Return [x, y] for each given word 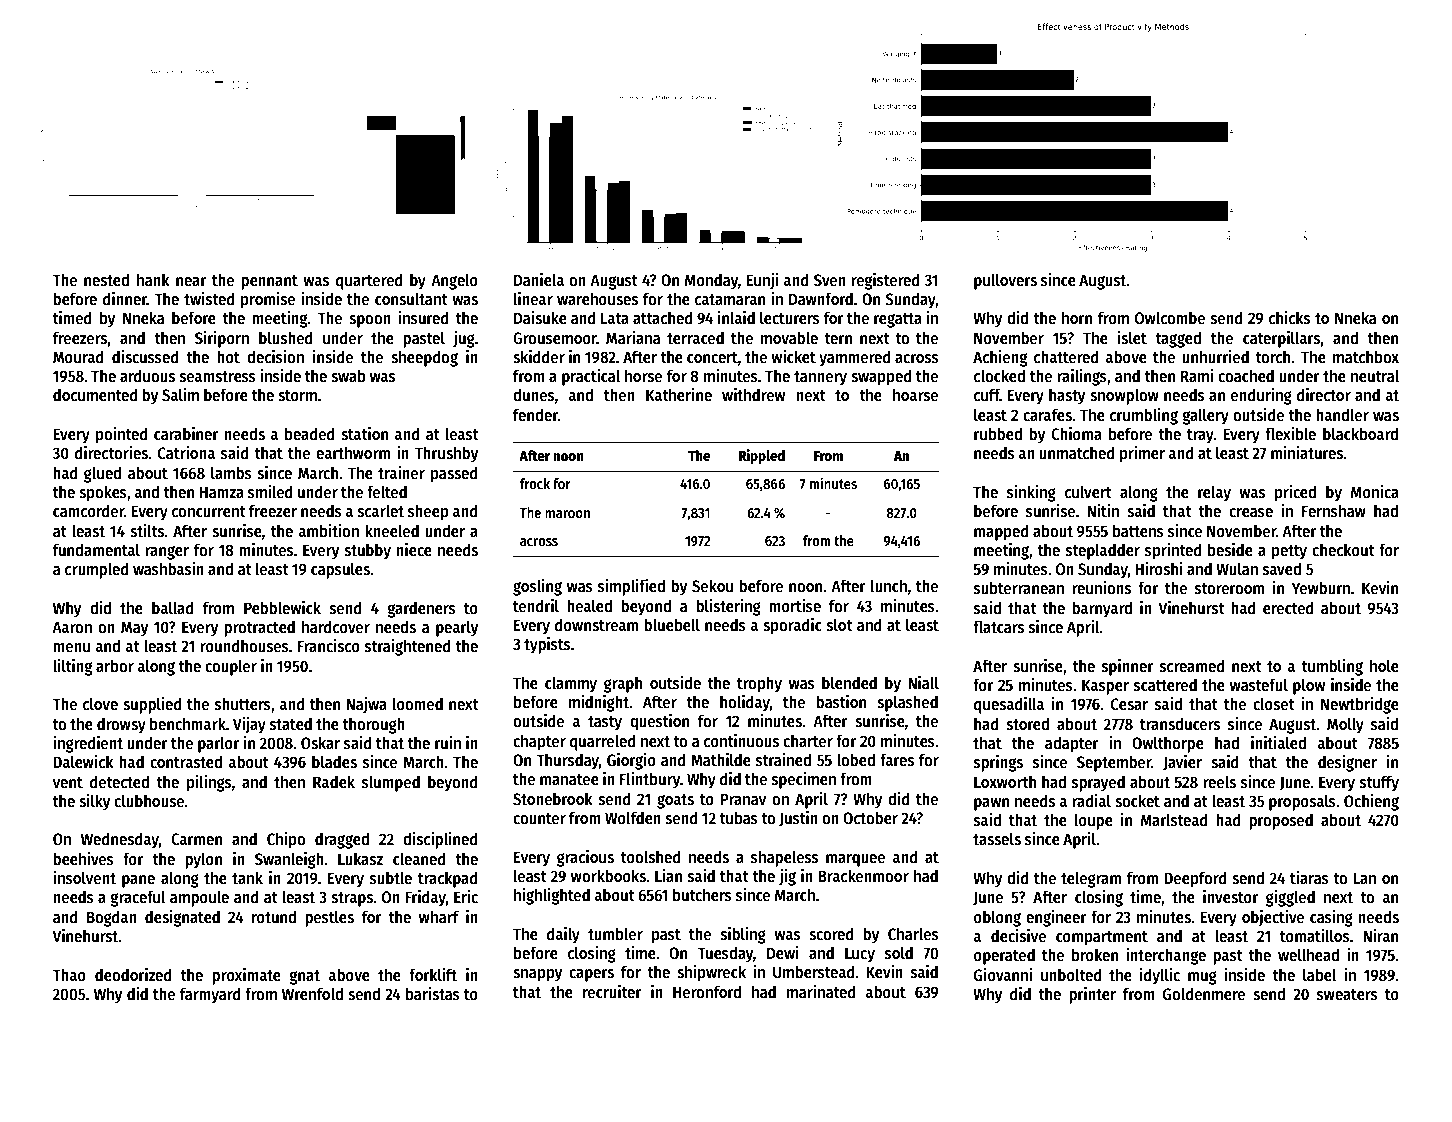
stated [291, 724]
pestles [329, 918]
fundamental [96, 550]
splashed [907, 703]
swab [348, 376]
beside [1230, 550]
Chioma [1076, 434]
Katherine [679, 395]
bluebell [672, 625]
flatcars [998, 627]
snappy [537, 975]
